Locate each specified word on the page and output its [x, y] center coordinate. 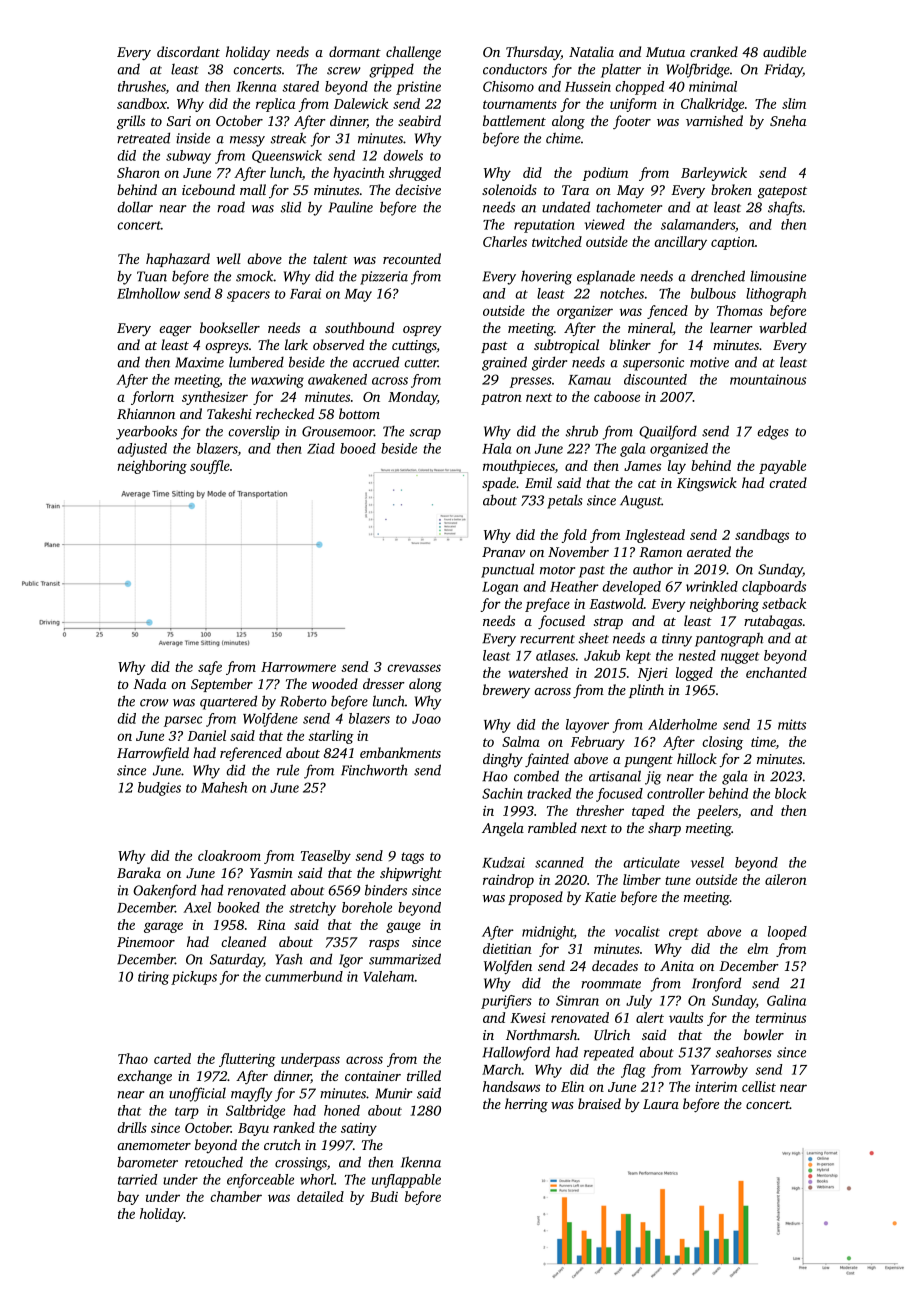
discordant [188, 51]
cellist [759, 1086]
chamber [236, 1196]
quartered [228, 702]
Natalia [591, 51]
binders [386, 890]
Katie [600, 897]
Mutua [665, 52]
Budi [384, 1196]
